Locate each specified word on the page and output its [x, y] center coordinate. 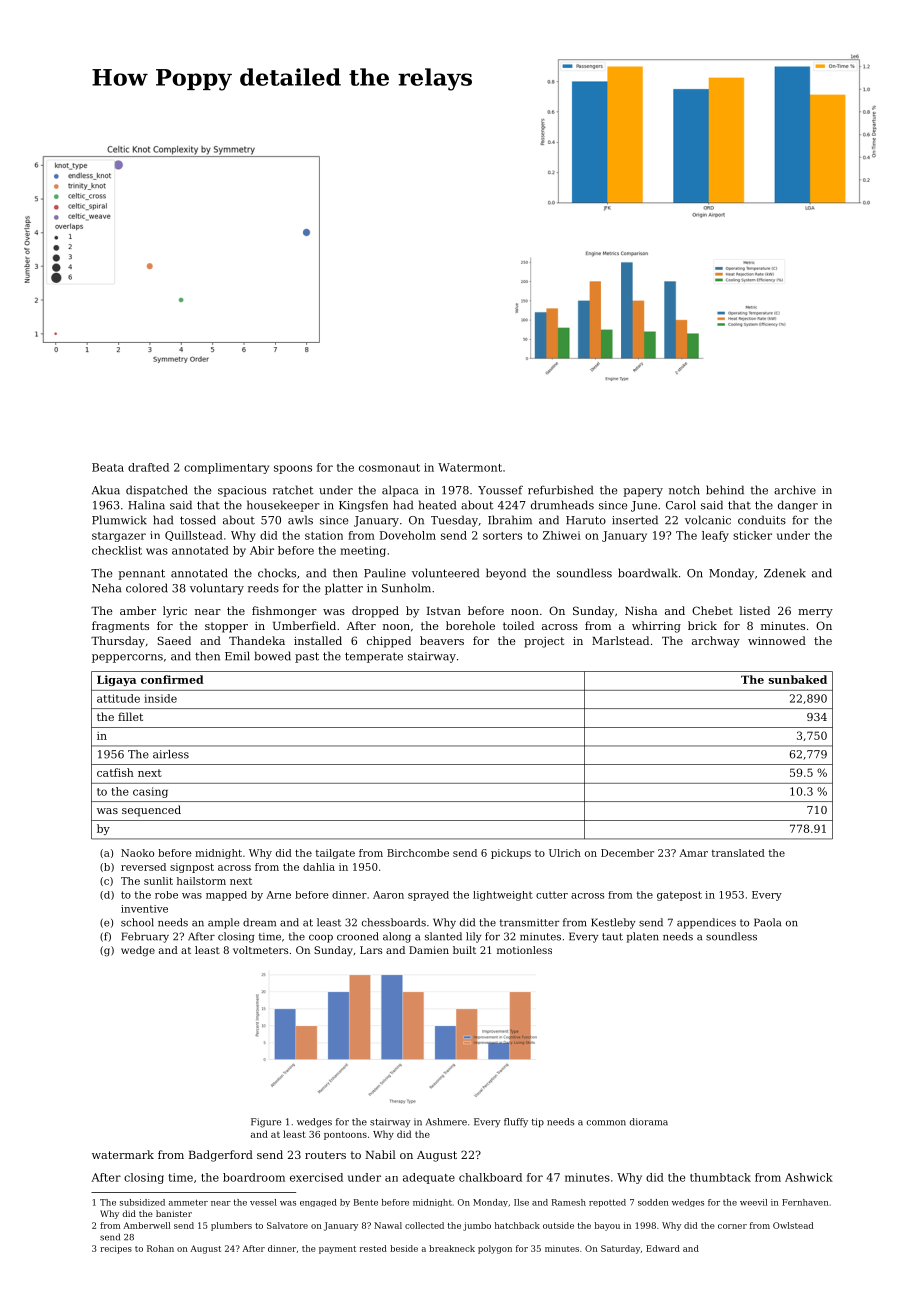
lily [473, 937]
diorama [649, 1122]
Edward [663, 1248]
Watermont [470, 467]
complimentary [226, 468]
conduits [762, 520]
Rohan [160, 1248]
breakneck [452, 1248]
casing [150, 792]
